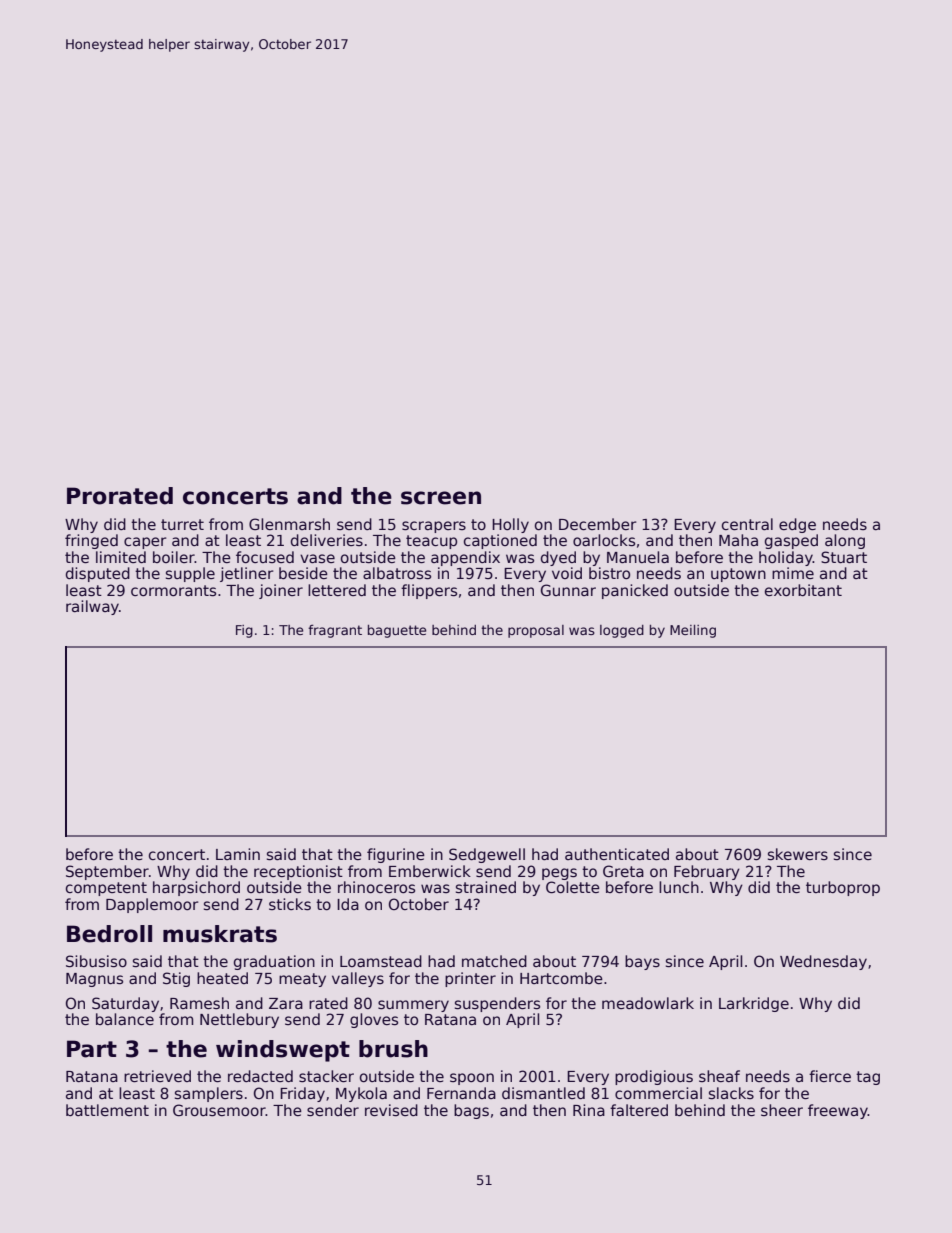 The width and height of the screenshot is (952, 1233). I want to click on lettered, so click(337, 590).
